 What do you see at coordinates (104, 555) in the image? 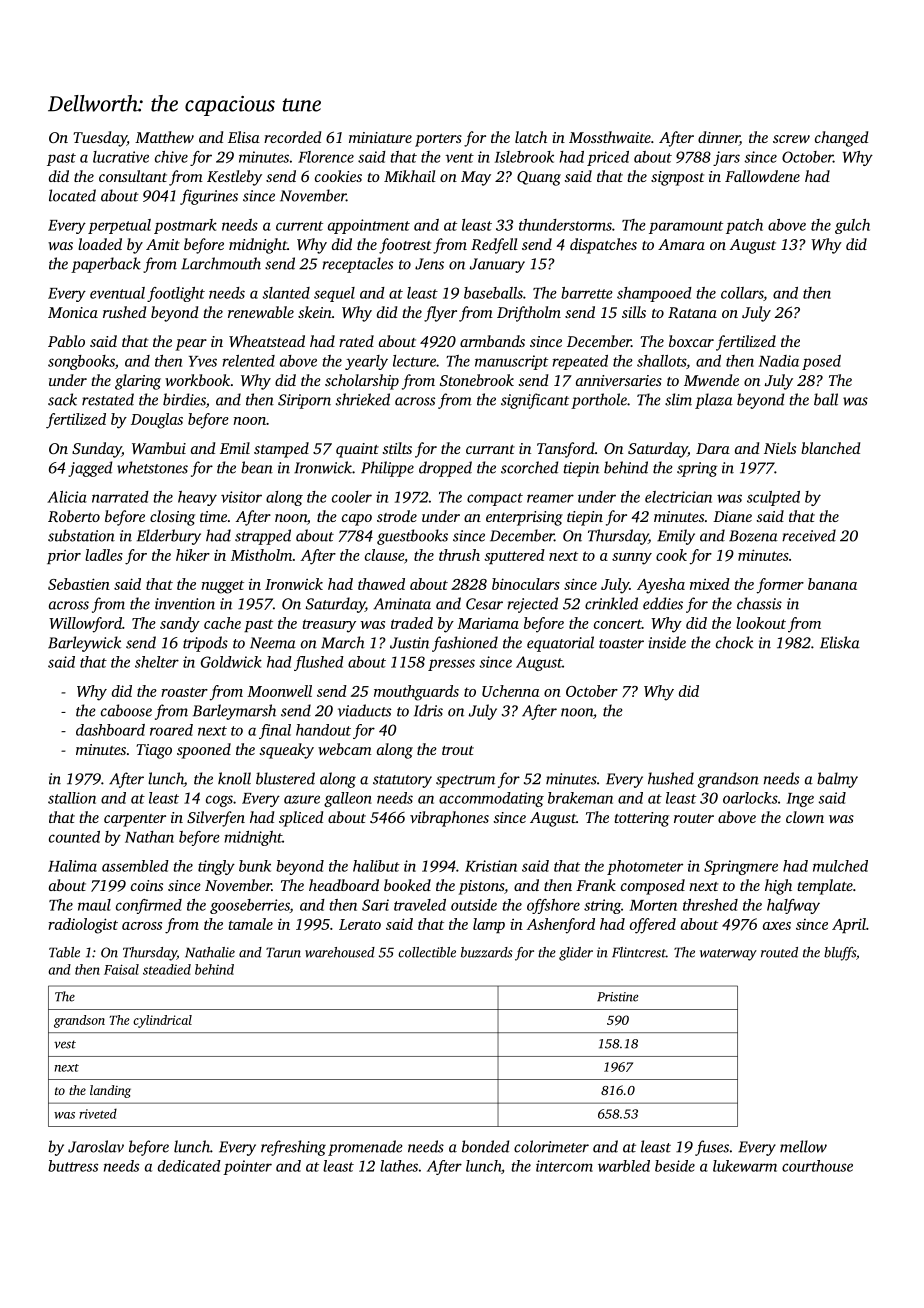
I see `ladles` at bounding box center [104, 555].
